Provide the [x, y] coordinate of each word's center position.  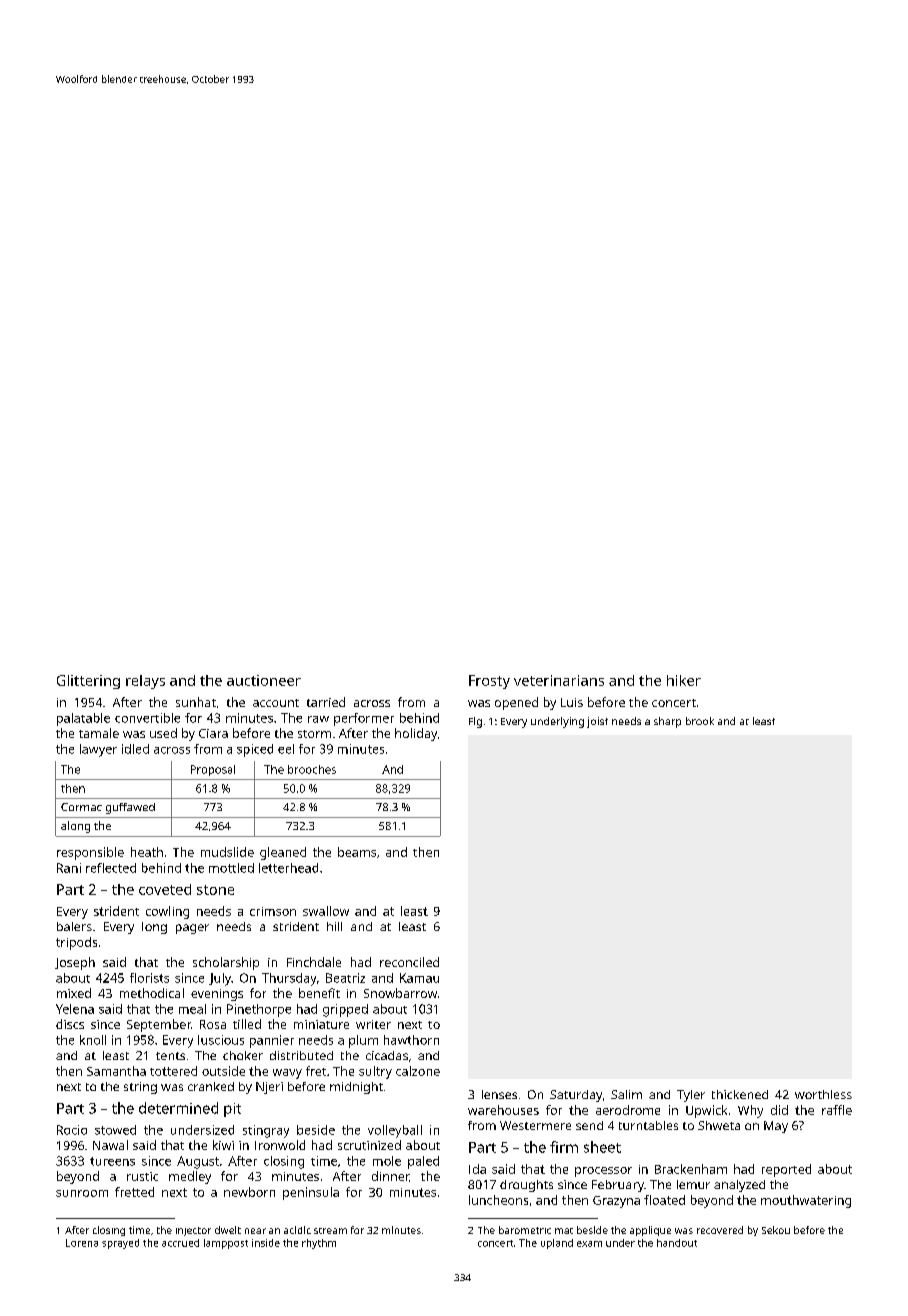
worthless [823, 1094]
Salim [626, 1094]
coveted [165, 889]
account [276, 703]
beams [357, 852]
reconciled [409, 962]
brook [700, 721]
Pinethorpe [259, 1010]
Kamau [419, 978]
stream [330, 1231]
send [589, 1125]
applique [650, 1231]
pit [232, 1110]
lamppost [226, 1244]
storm [314, 734]
